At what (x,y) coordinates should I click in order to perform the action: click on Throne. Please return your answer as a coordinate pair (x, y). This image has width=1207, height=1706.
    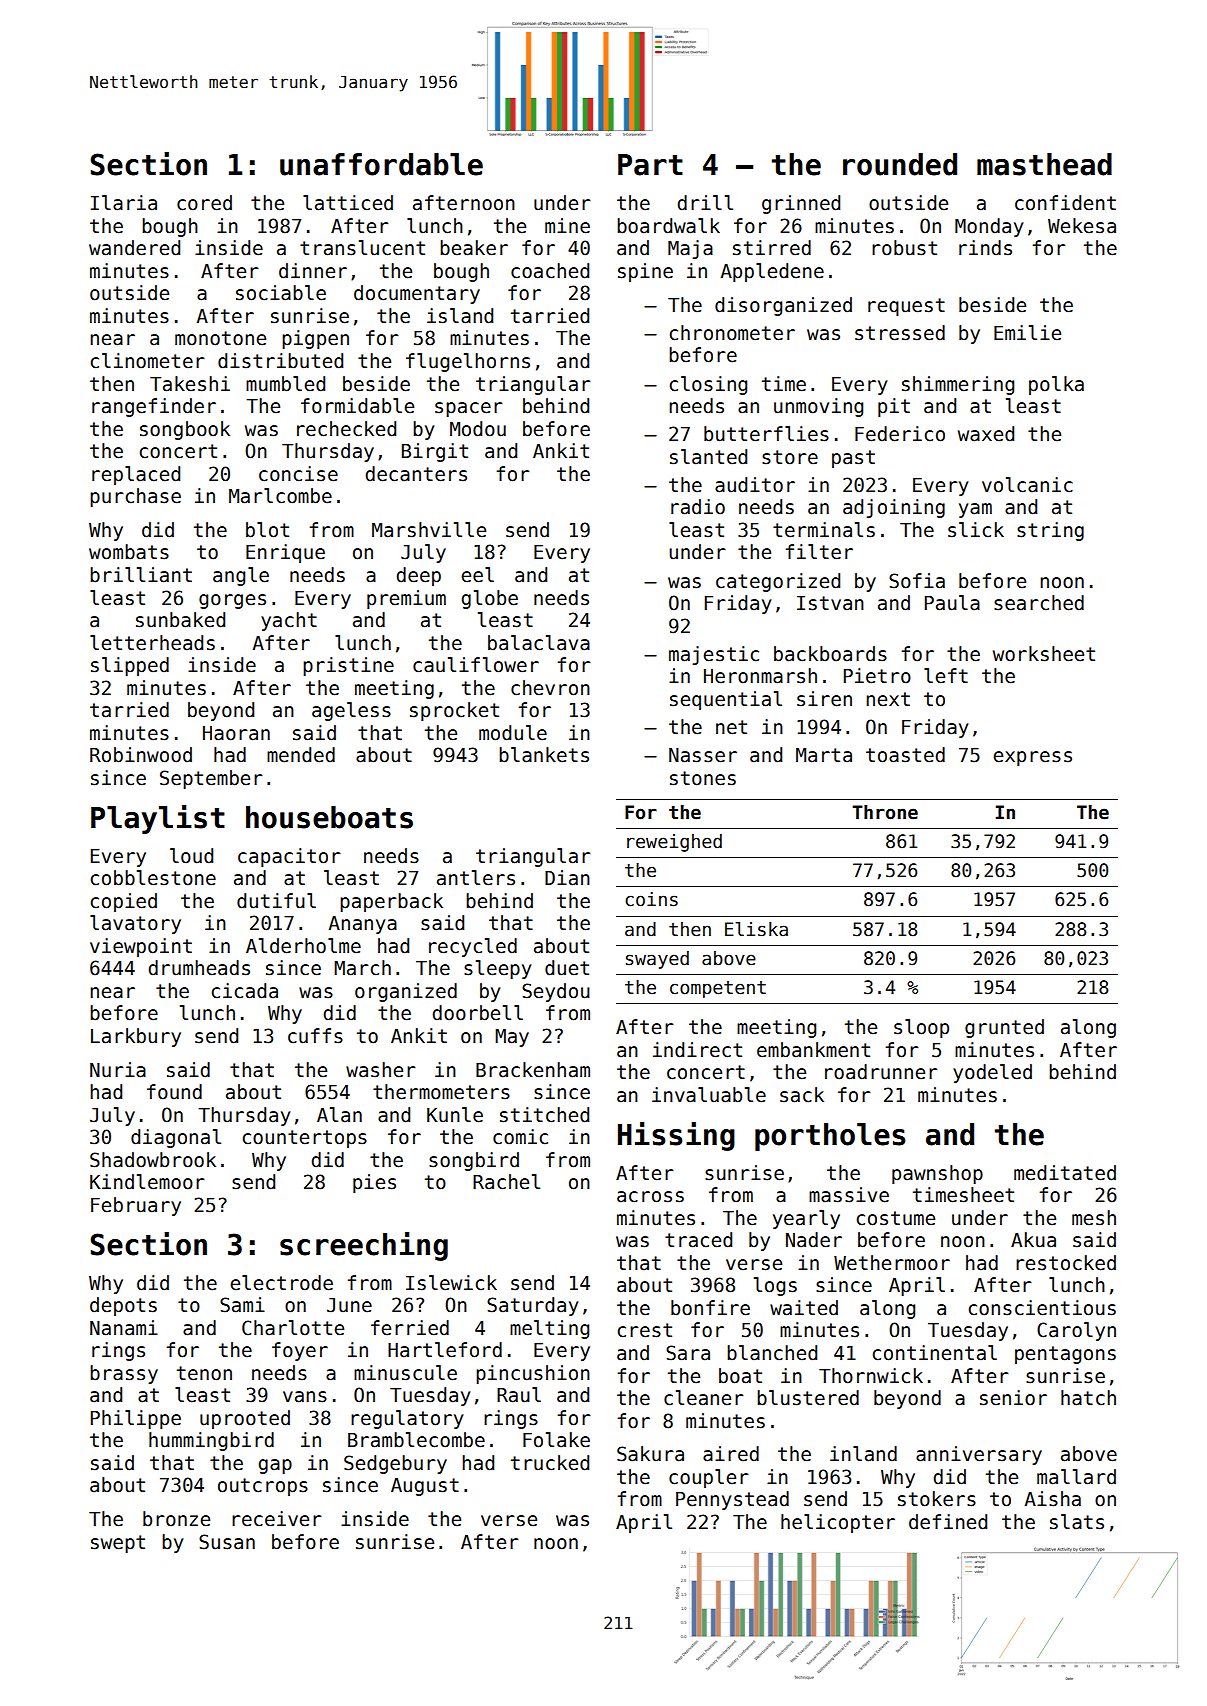
    Looking at the image, I should click on (885, 812).
